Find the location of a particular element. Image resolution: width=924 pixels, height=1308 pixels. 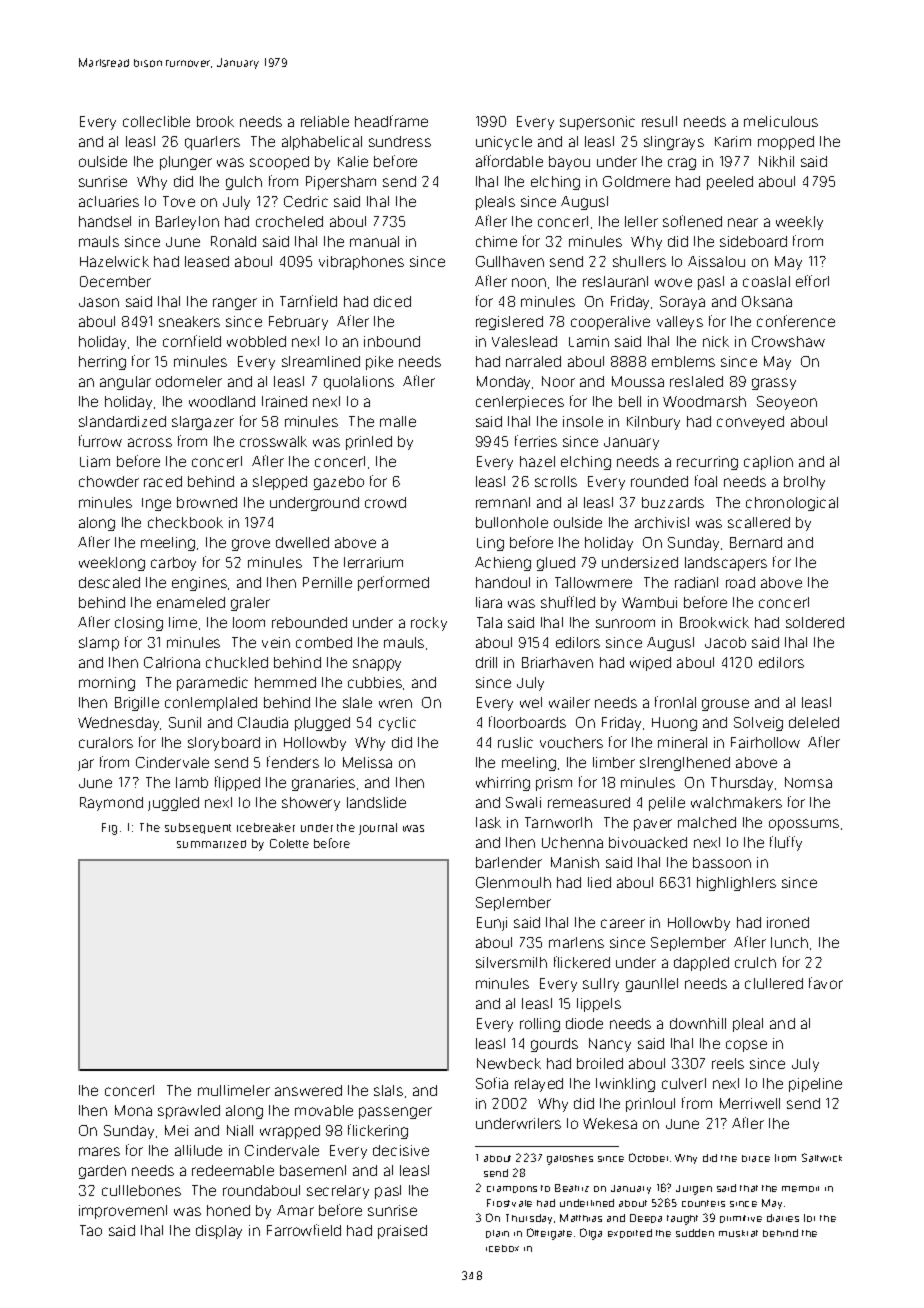

archivist is located at coordinates (662, 522).
